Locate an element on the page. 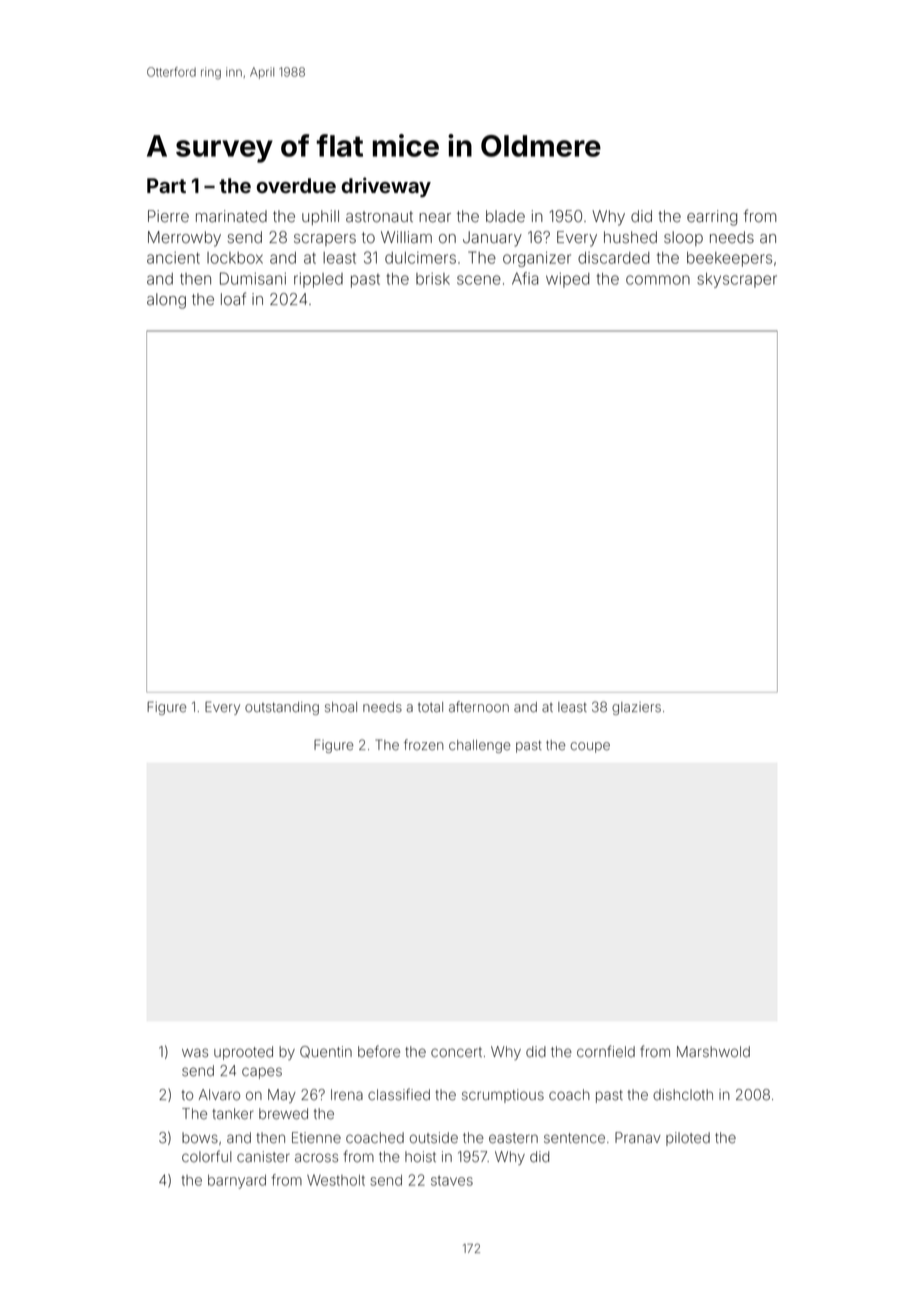  bows is located at coordinates (200, 1138).
